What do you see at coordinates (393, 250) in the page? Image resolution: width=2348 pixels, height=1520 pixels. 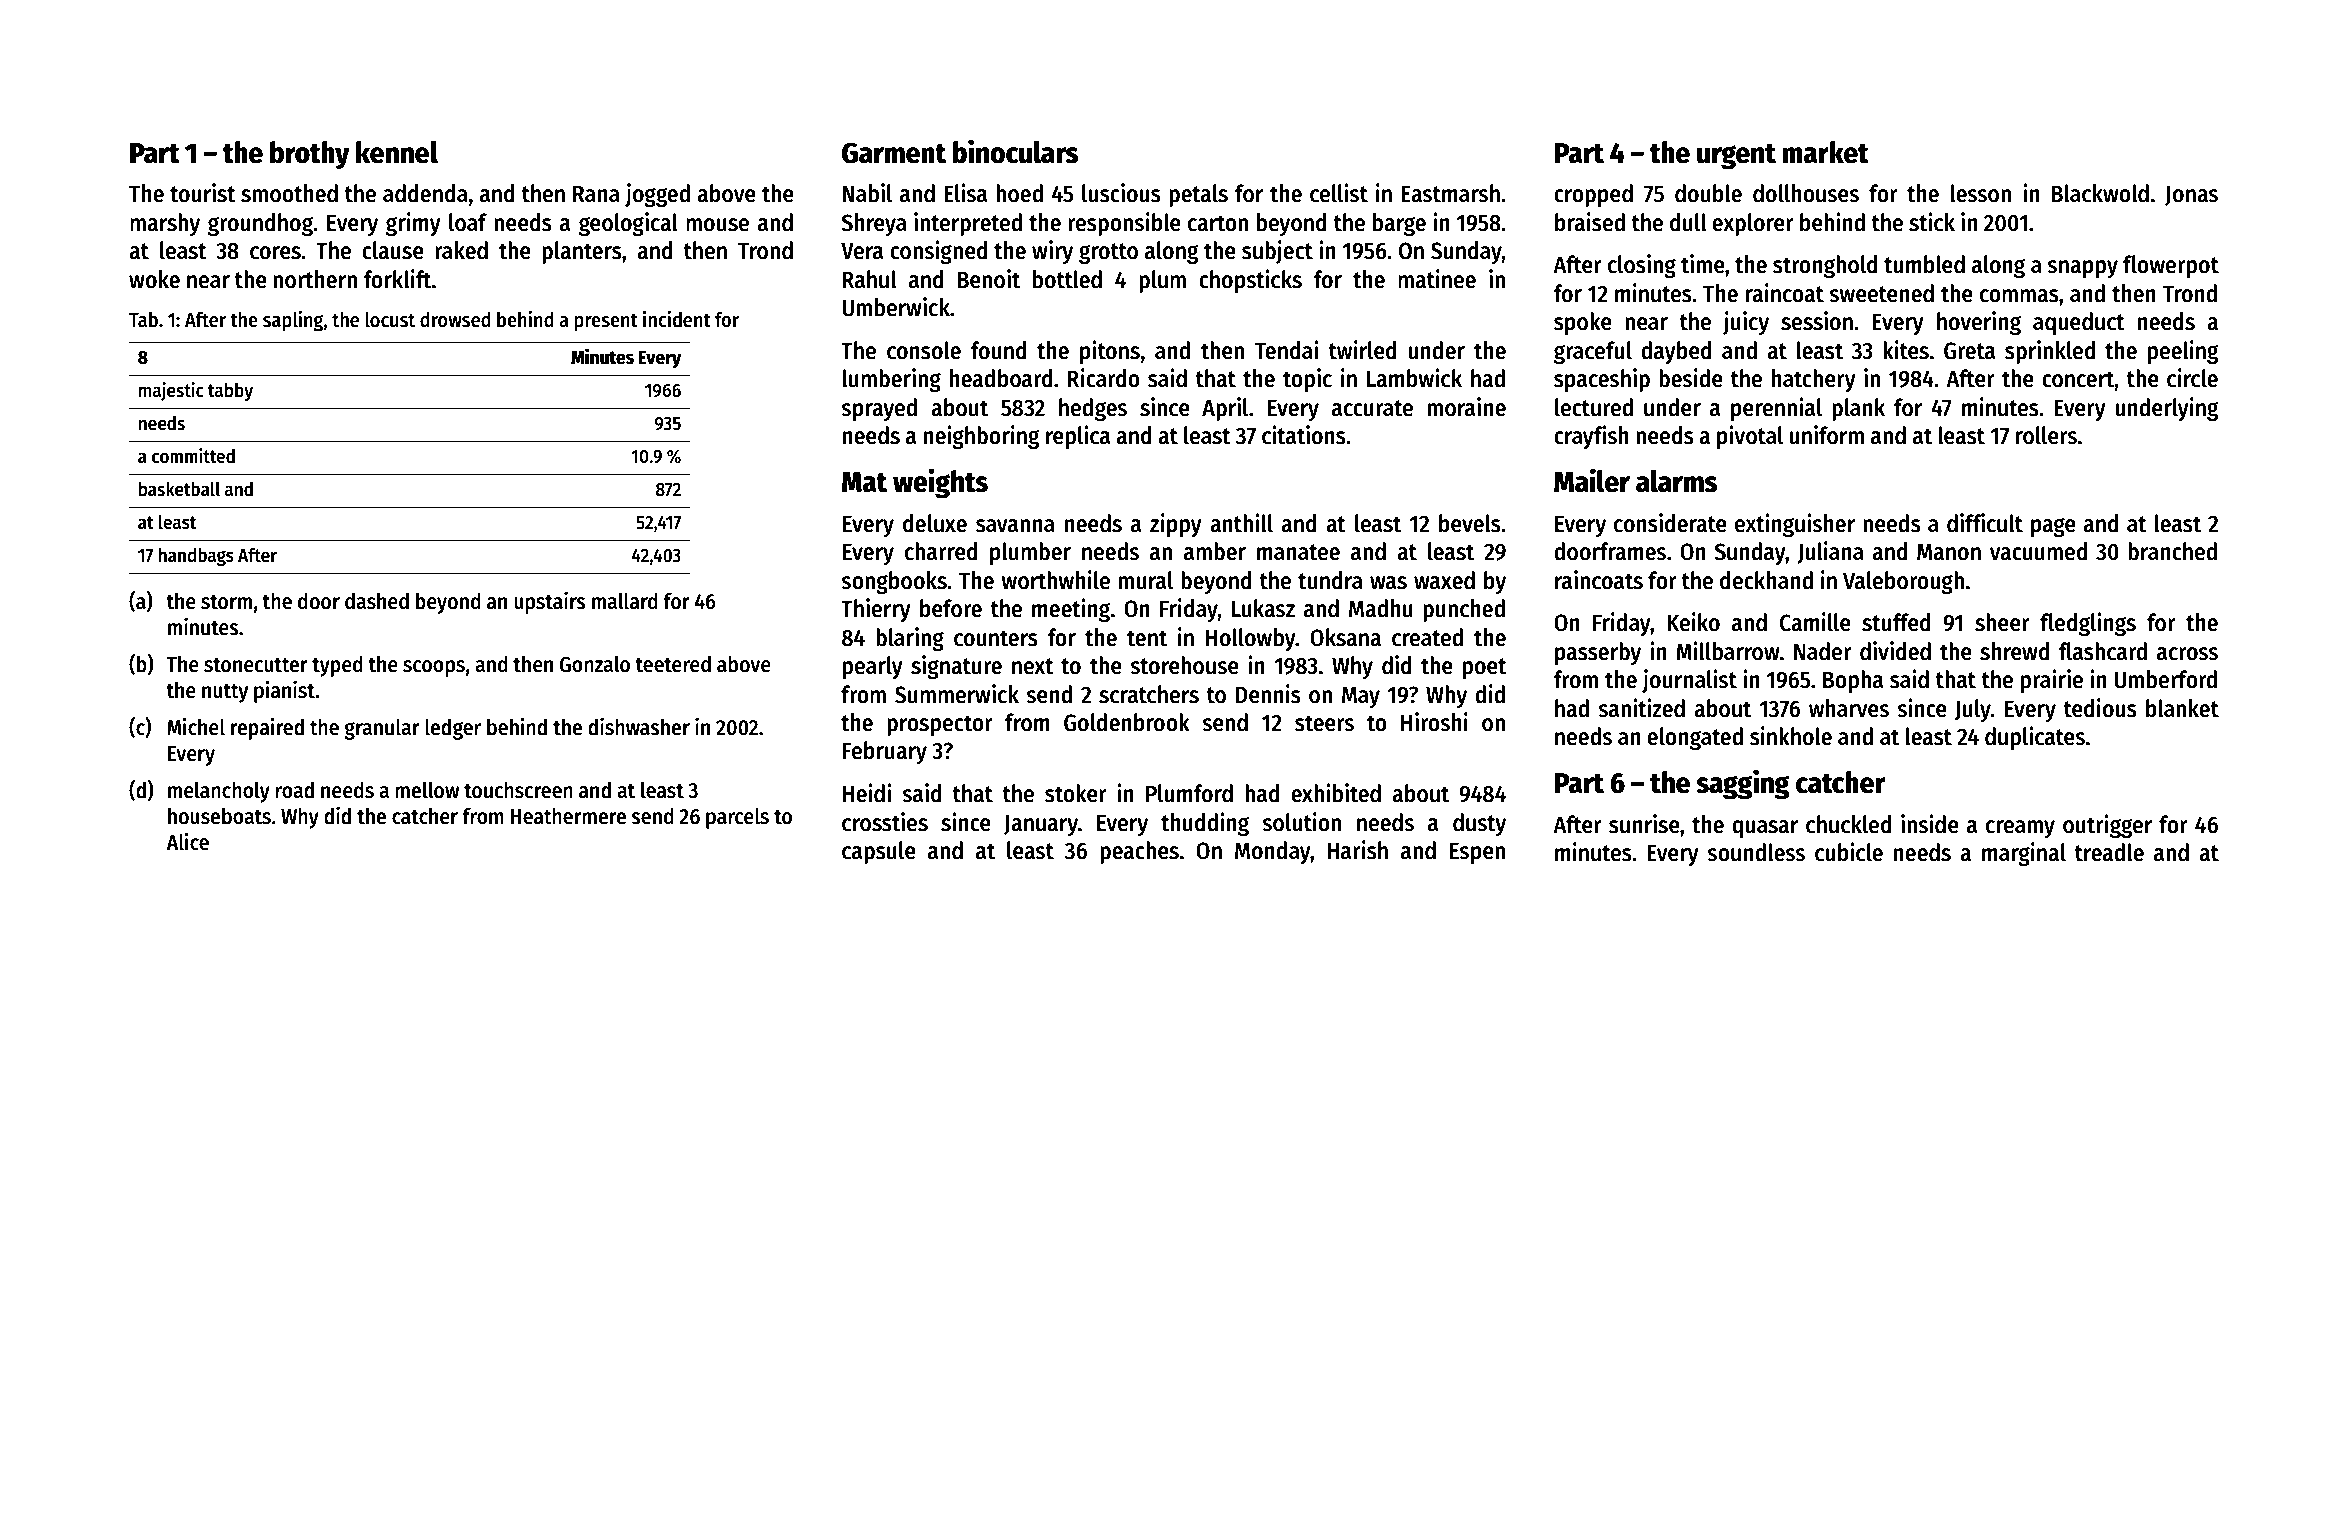 I see `clause` at bounding box center [393, 250].
